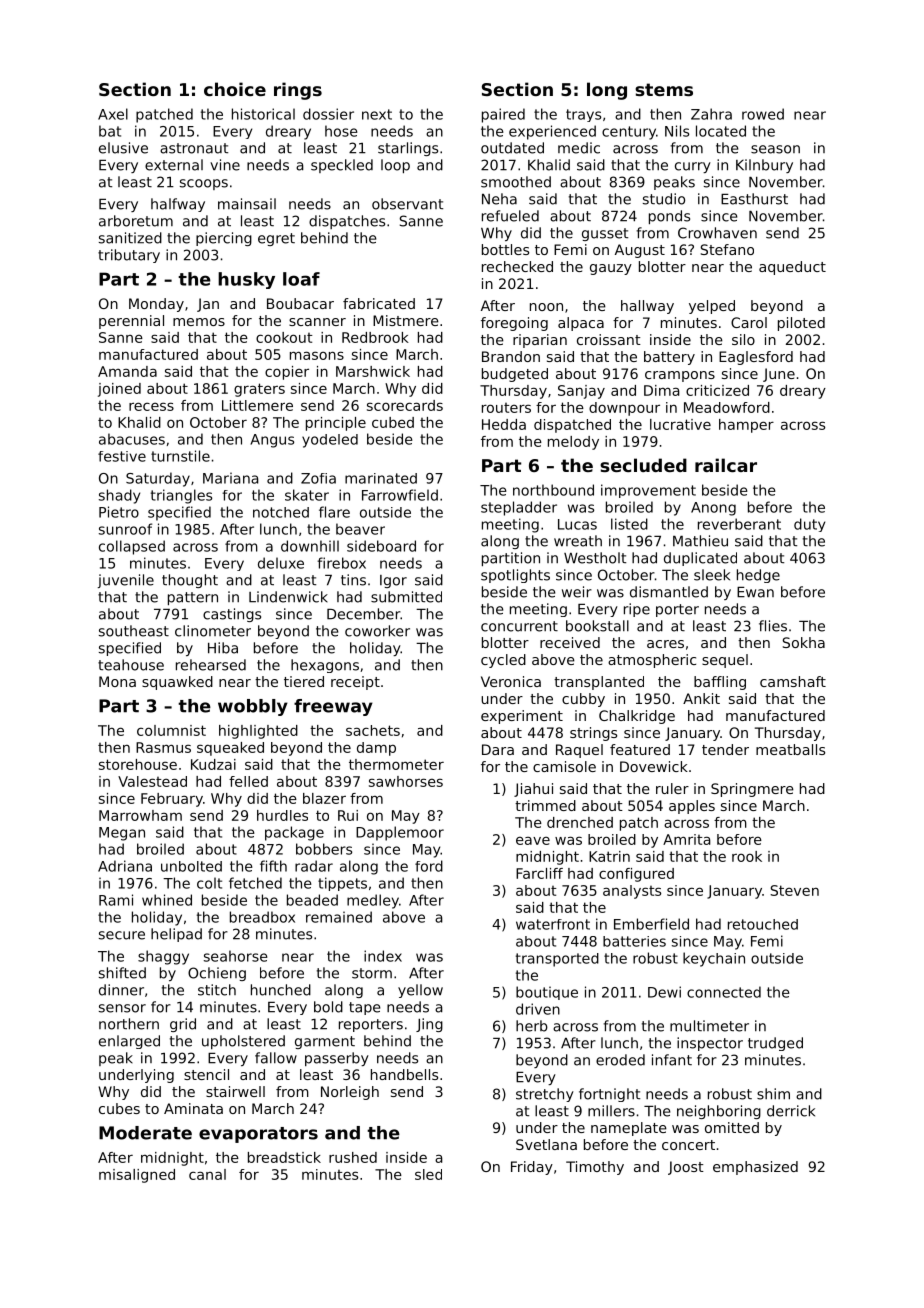  What do you see at coordinates (711, 114) in the document?
I see `Zahra` at bounding box center [711, 114].
